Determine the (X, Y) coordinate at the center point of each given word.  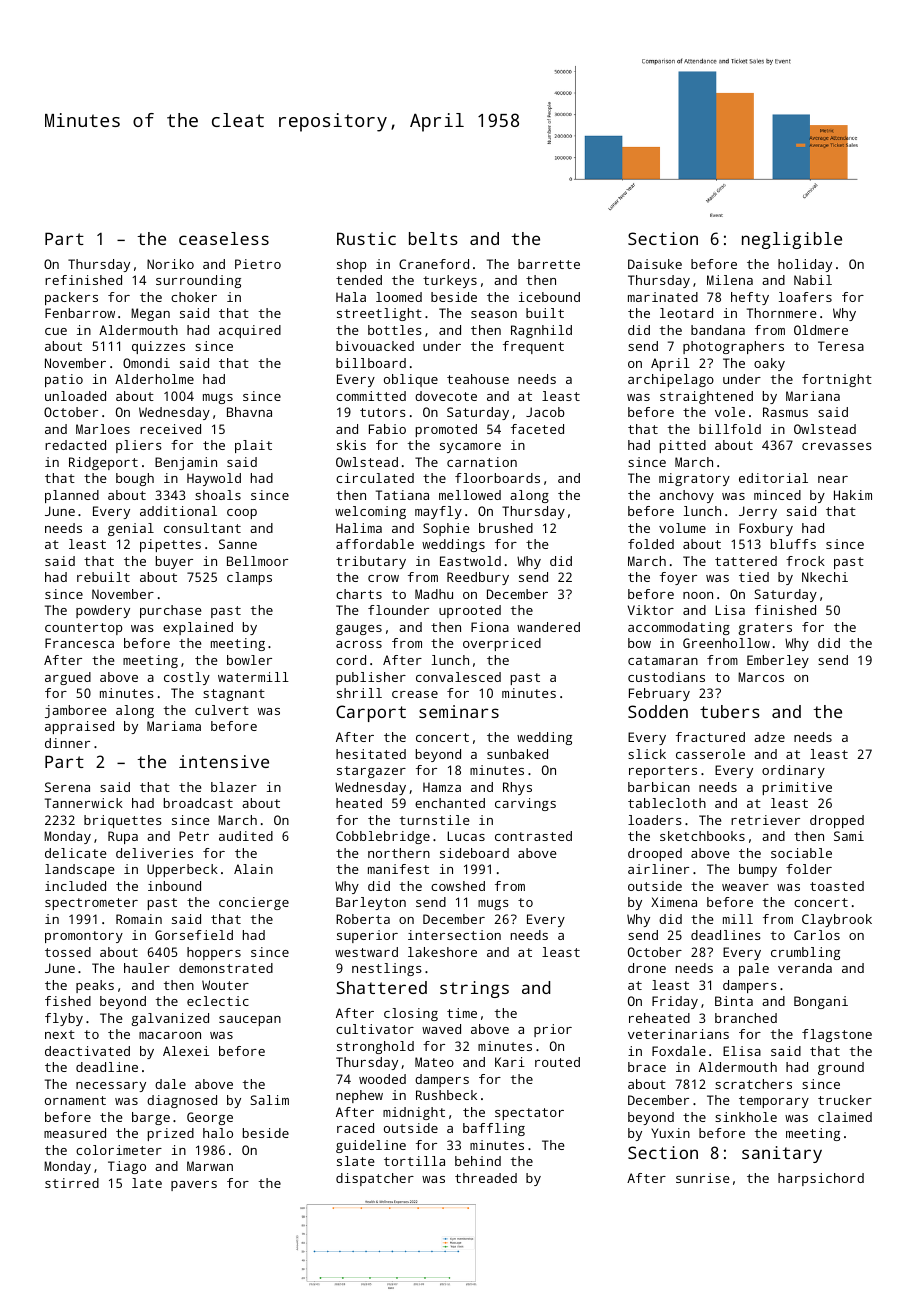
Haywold (214, 479)
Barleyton (371, 903)
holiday (805, 265)
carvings (525, 804)
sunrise (702, 1178)
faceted (537, 429)
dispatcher (375, 1179)
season (494, 314)
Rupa (123, 837)
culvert (222, 710)
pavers (194, 1186)
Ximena (674, 902)
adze (769, 737)
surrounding (198, 281)
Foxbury (766, 529)
